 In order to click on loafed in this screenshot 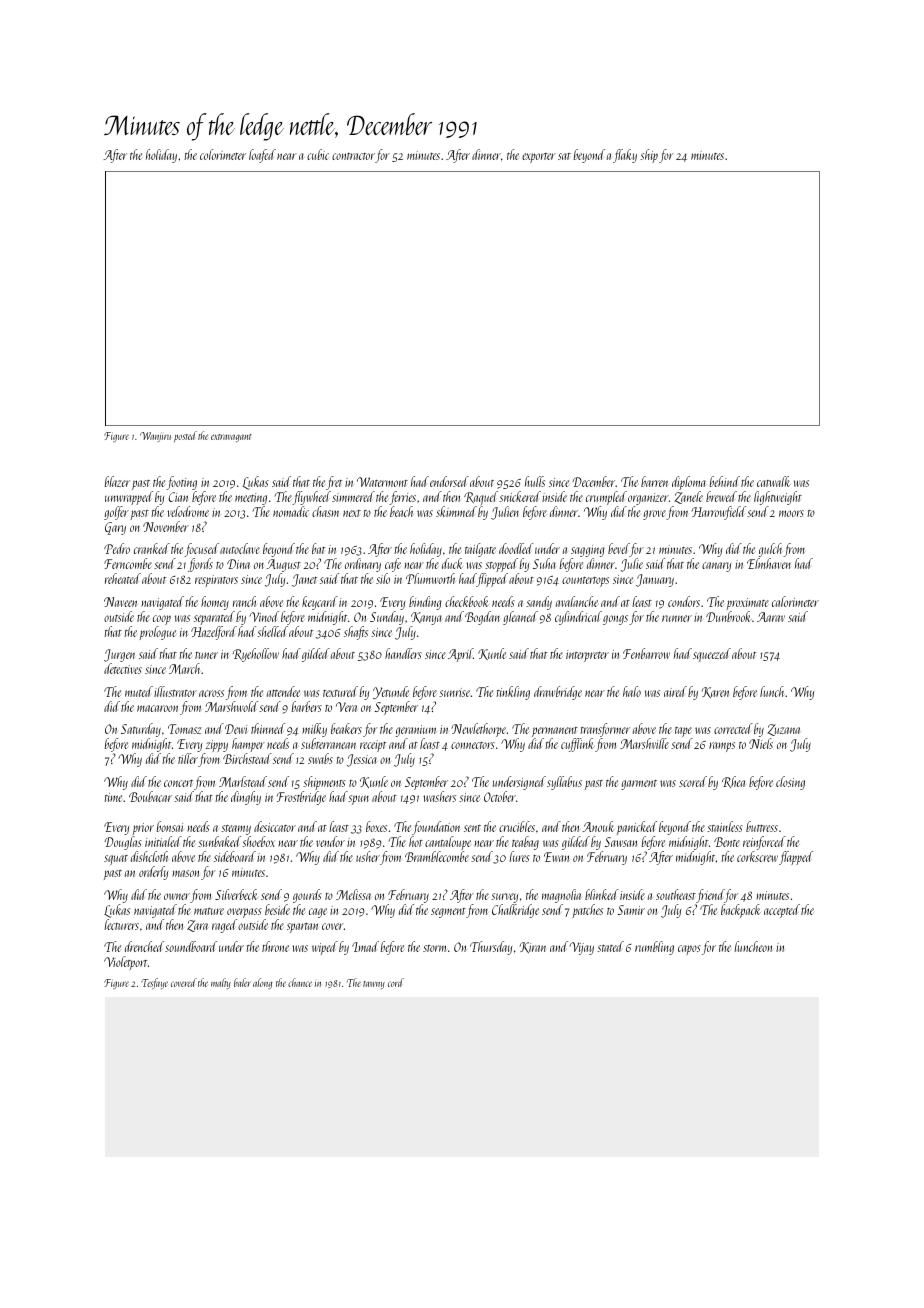, I will do `click(262, 156)`.
